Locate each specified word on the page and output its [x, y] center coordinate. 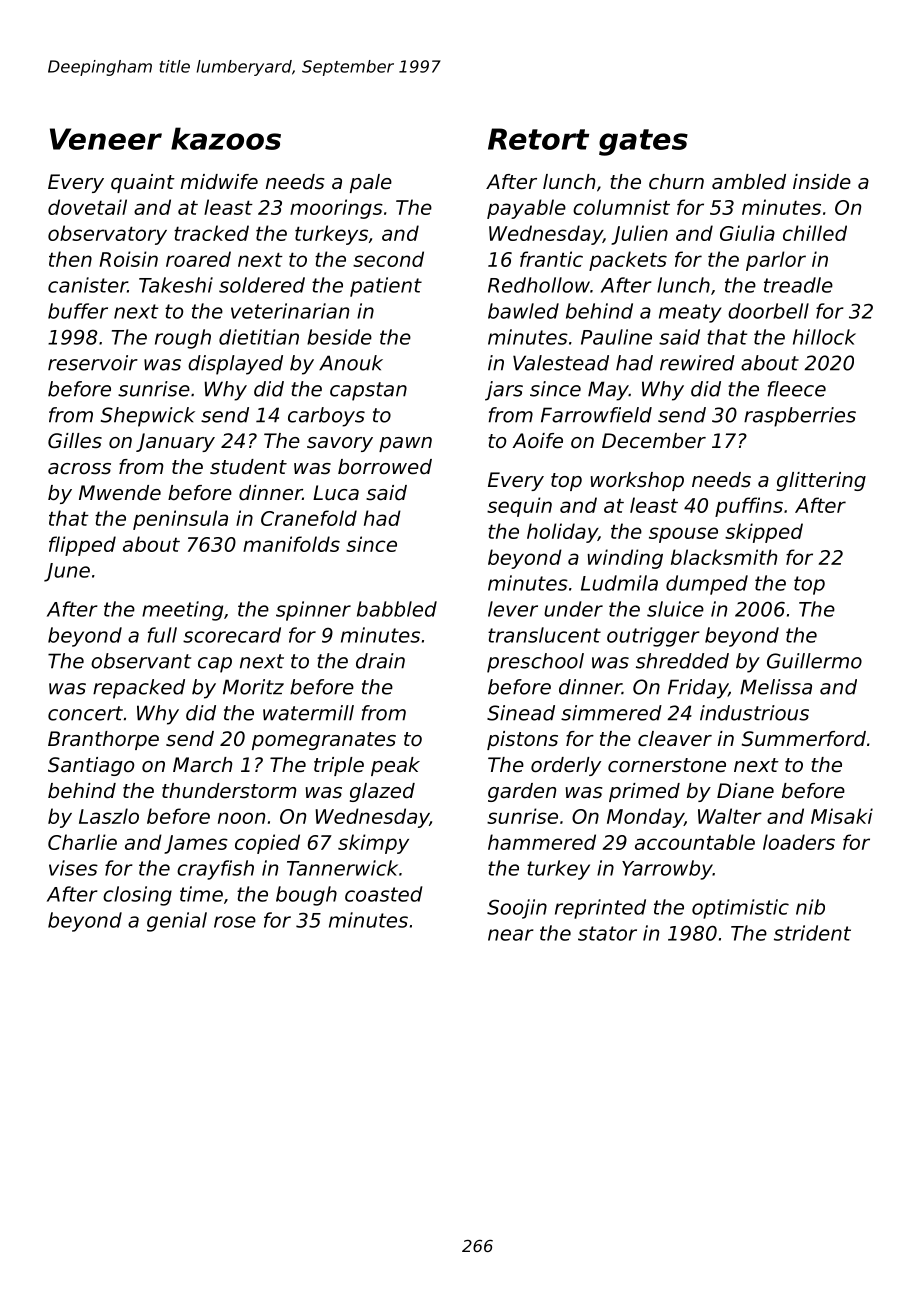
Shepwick [148, 417]
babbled [397, 609]
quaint [143, 183]
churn [676, 182]
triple [339, 766]
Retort [538, 139]
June [67, 572]
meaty [690, 313]
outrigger [653, 637]
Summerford [804, 739]
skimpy [373, 844]
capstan [368, 391]
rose [235, 922]
